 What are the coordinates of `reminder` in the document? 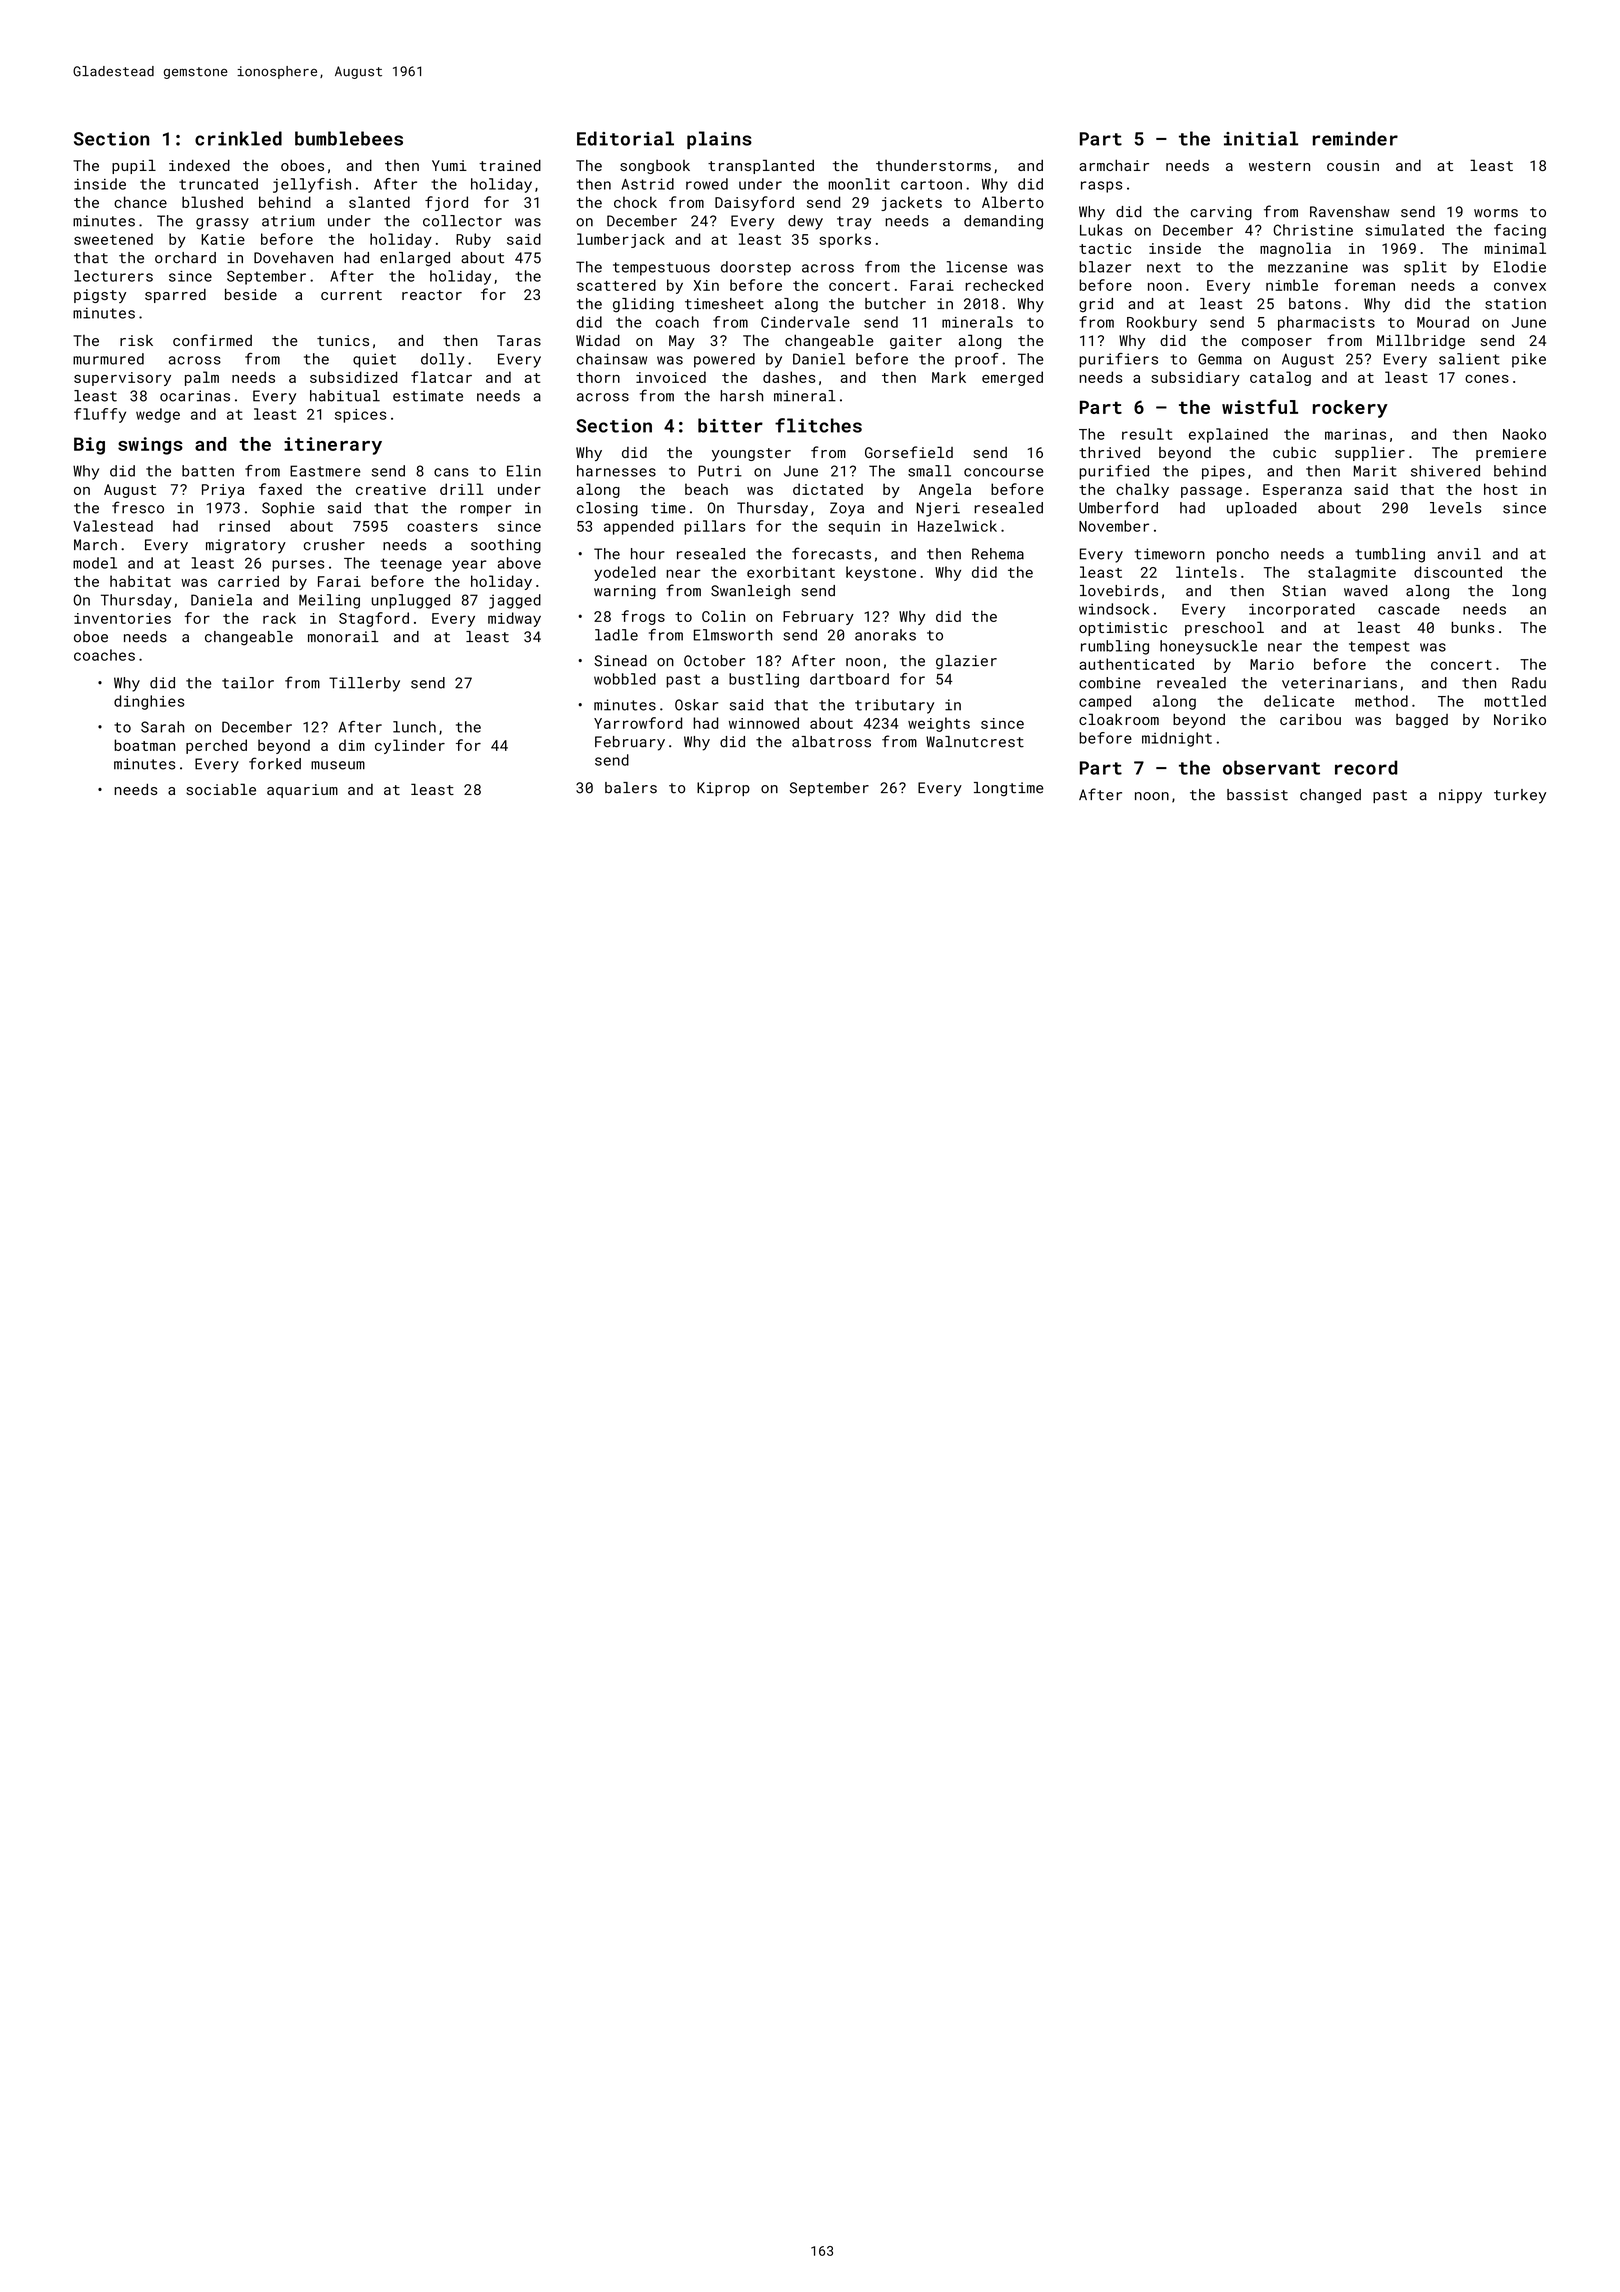 It's located at (1355, 138).
